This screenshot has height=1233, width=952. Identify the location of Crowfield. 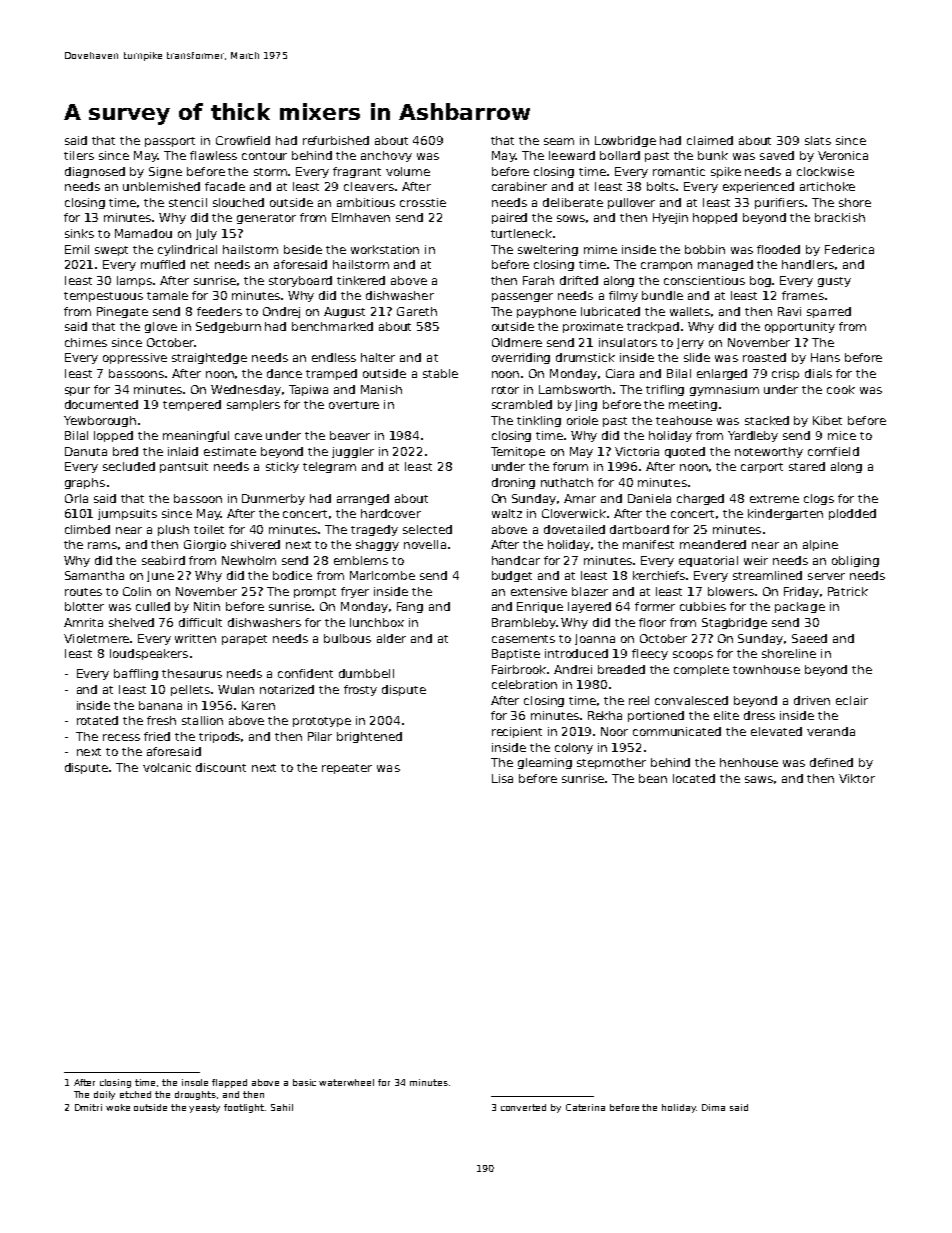
(243, 140).
